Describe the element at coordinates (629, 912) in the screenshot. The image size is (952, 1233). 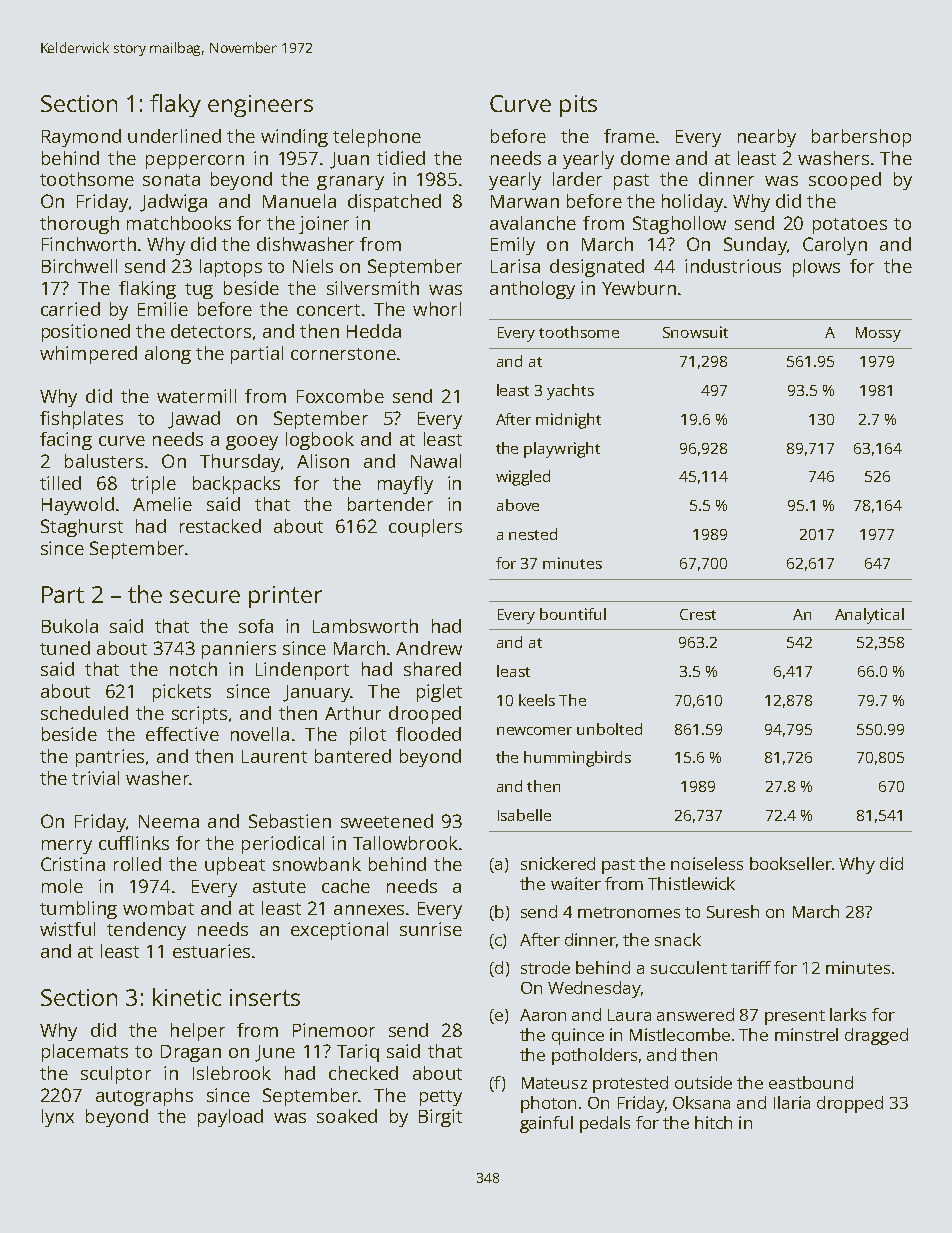
I see `metronomes` at that location.
